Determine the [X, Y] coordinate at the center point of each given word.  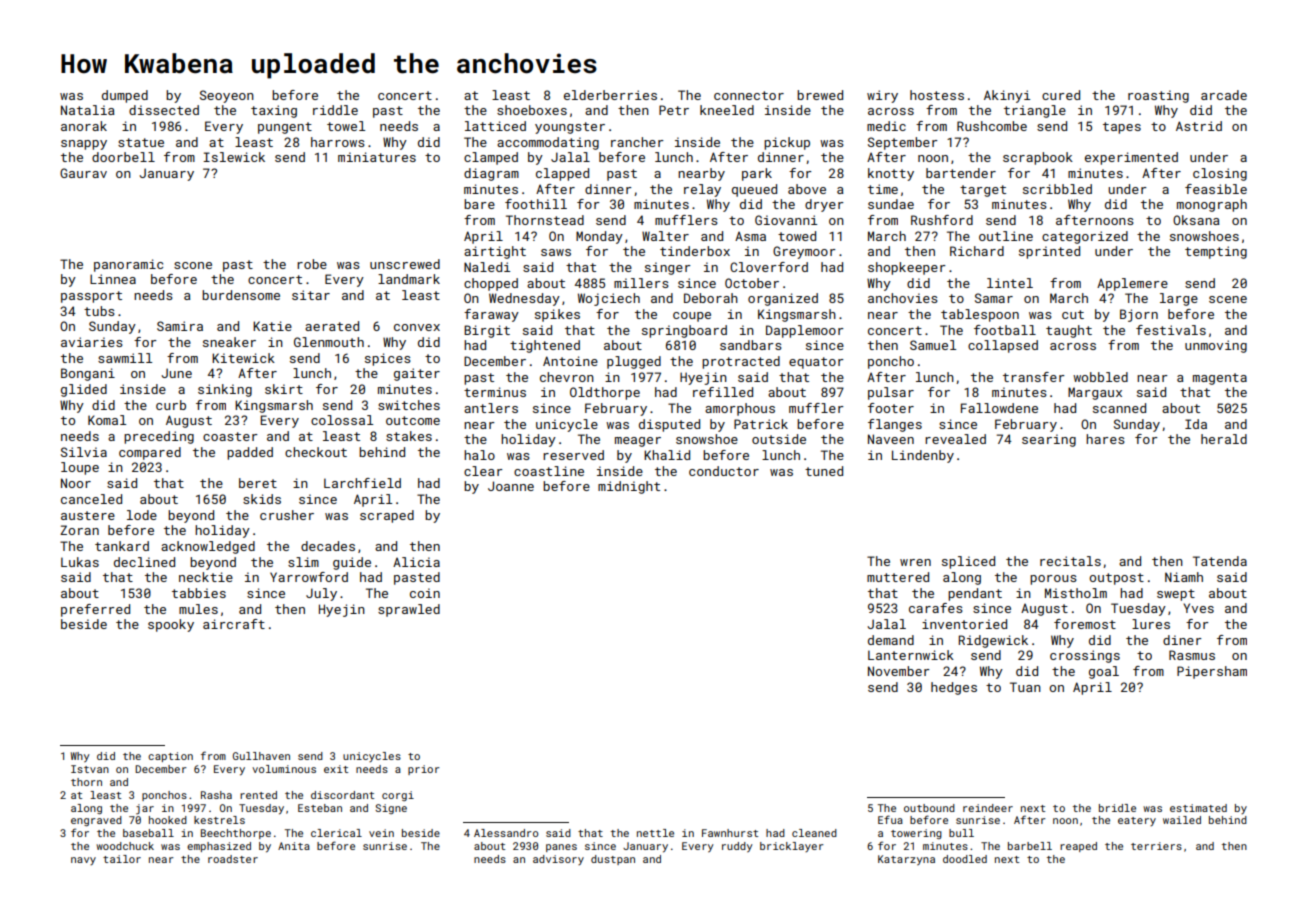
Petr [674, 110]
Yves [1198, 608]
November [899, 671]
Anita [294, 846]
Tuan [1025, 687]
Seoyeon [227, 96]
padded [250, 453]
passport [91, 297]
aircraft [234, 624]
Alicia [416, 562]
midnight [629, 487]
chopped [491, 284]
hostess [937, 95]
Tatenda [1220, 561]
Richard [977, 251]
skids [262, 499]
